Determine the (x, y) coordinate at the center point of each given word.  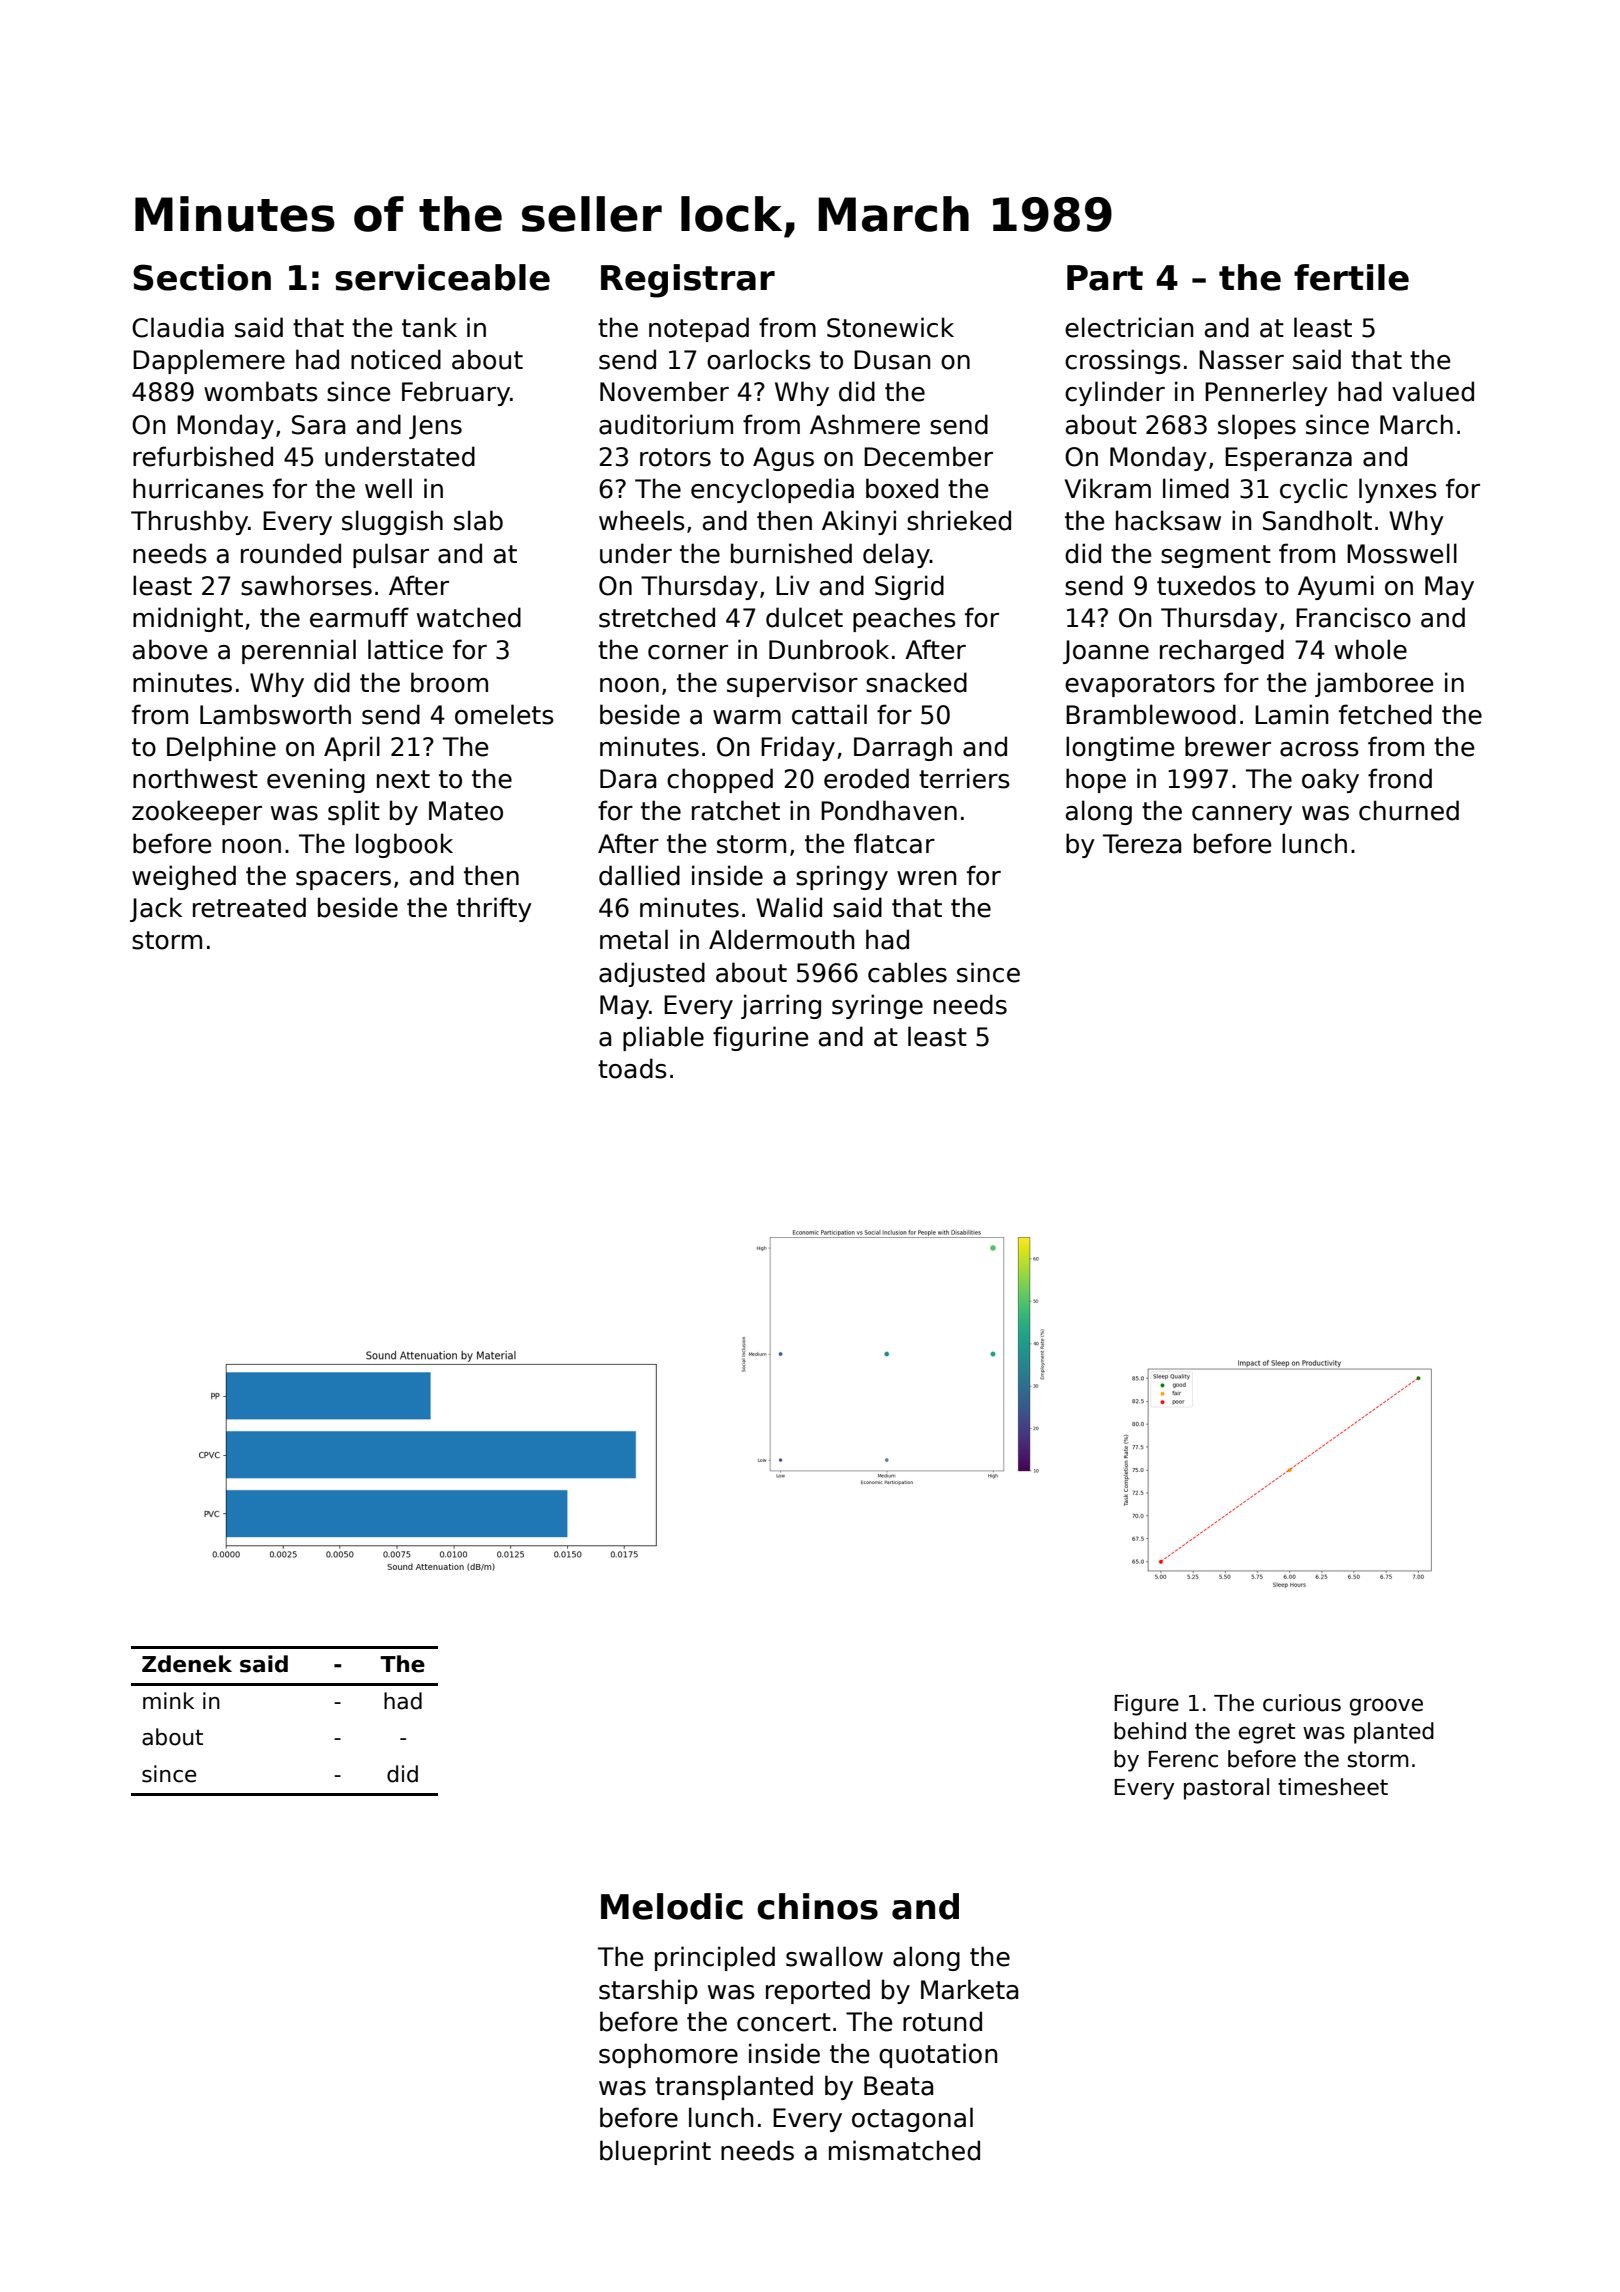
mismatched (904, 2150)
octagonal (912, 2119)
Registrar (688, 281)
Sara (318, 425)
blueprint (655, 2152)
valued (1433, 391)
